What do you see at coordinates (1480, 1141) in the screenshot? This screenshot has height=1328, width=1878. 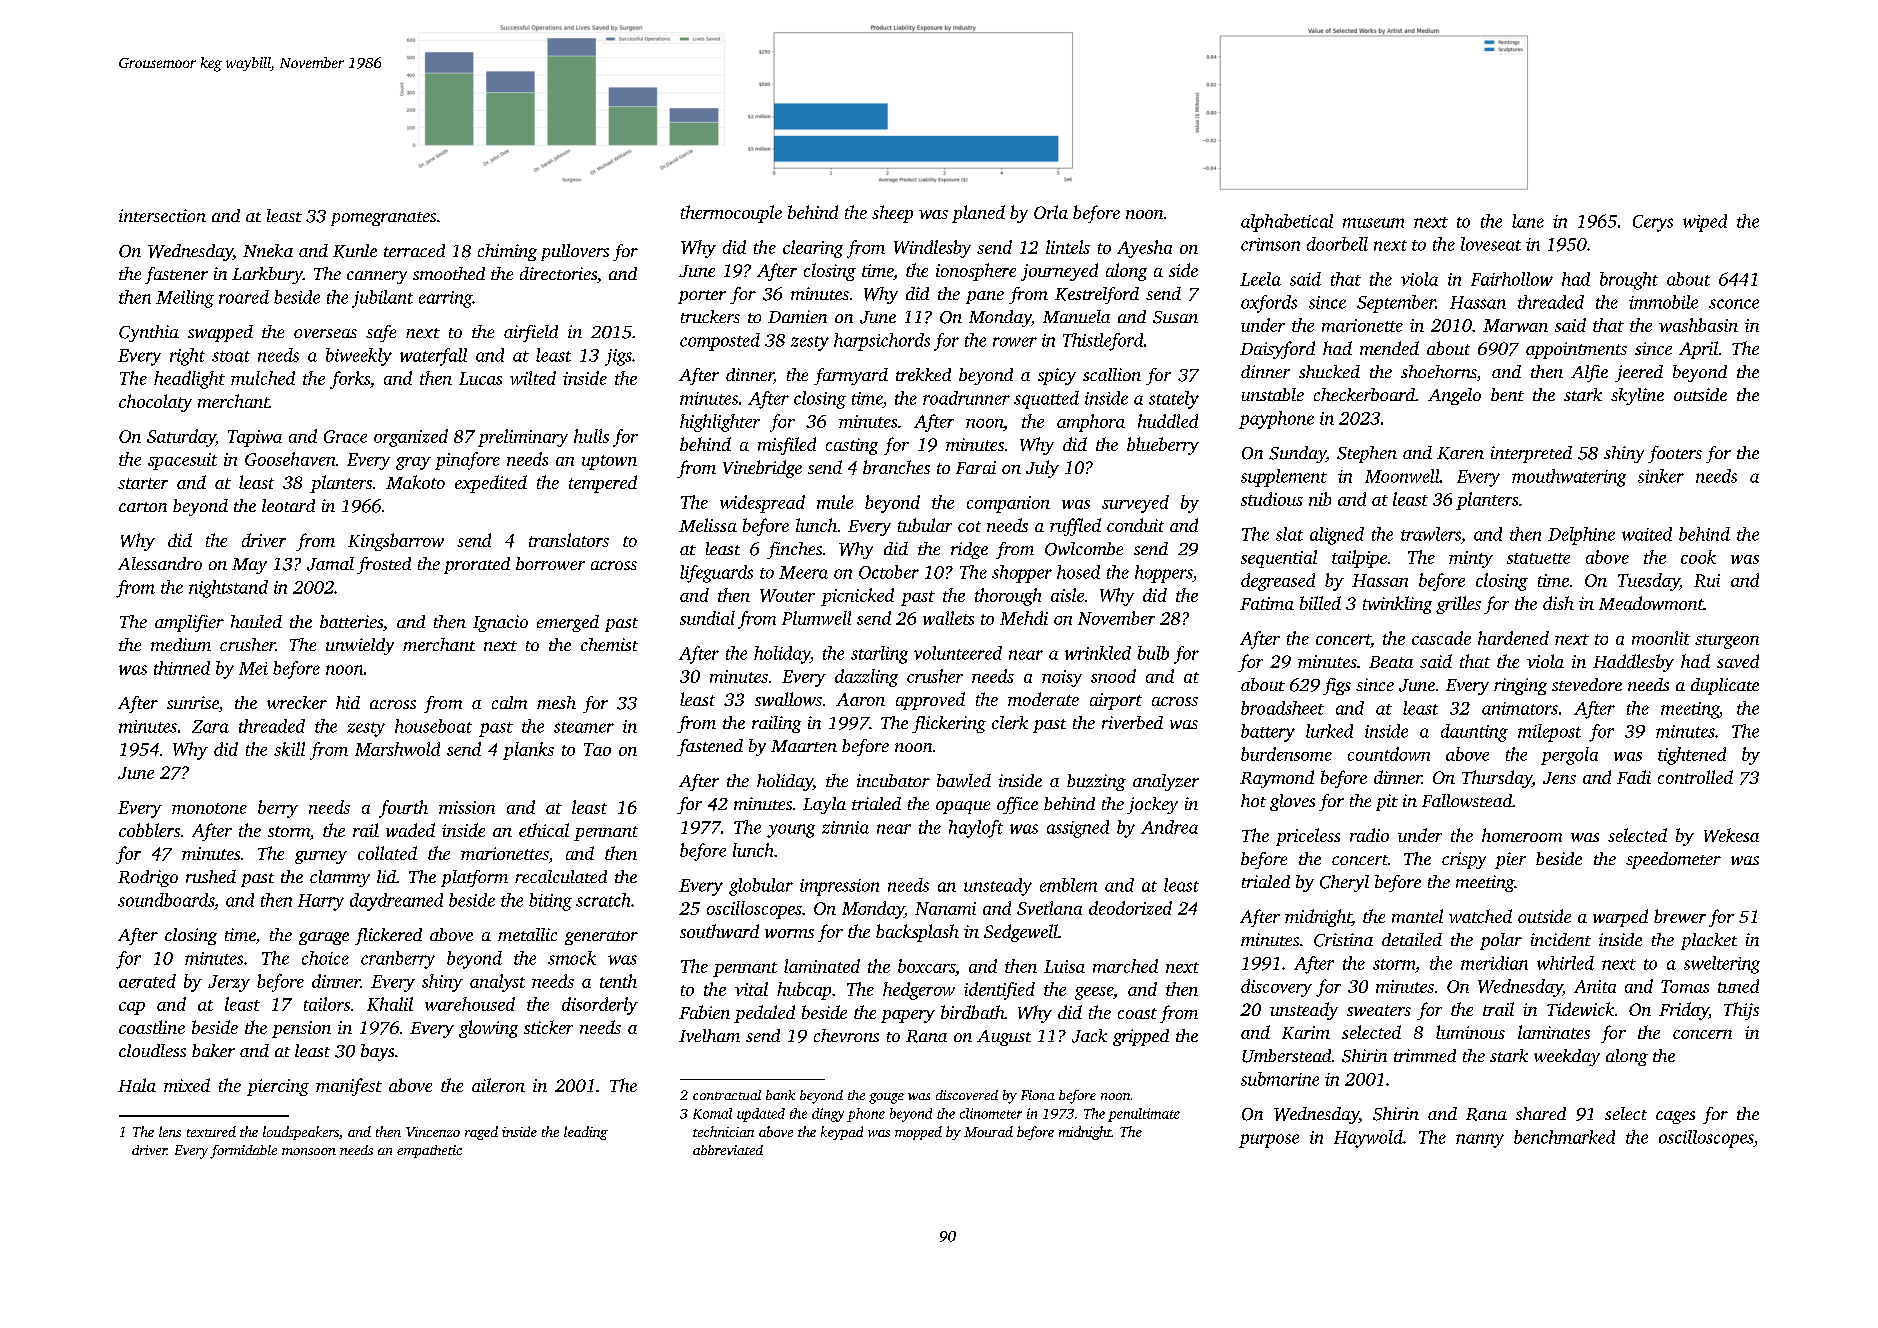 I see `nanny` at bounding box center [1480, 1141].
